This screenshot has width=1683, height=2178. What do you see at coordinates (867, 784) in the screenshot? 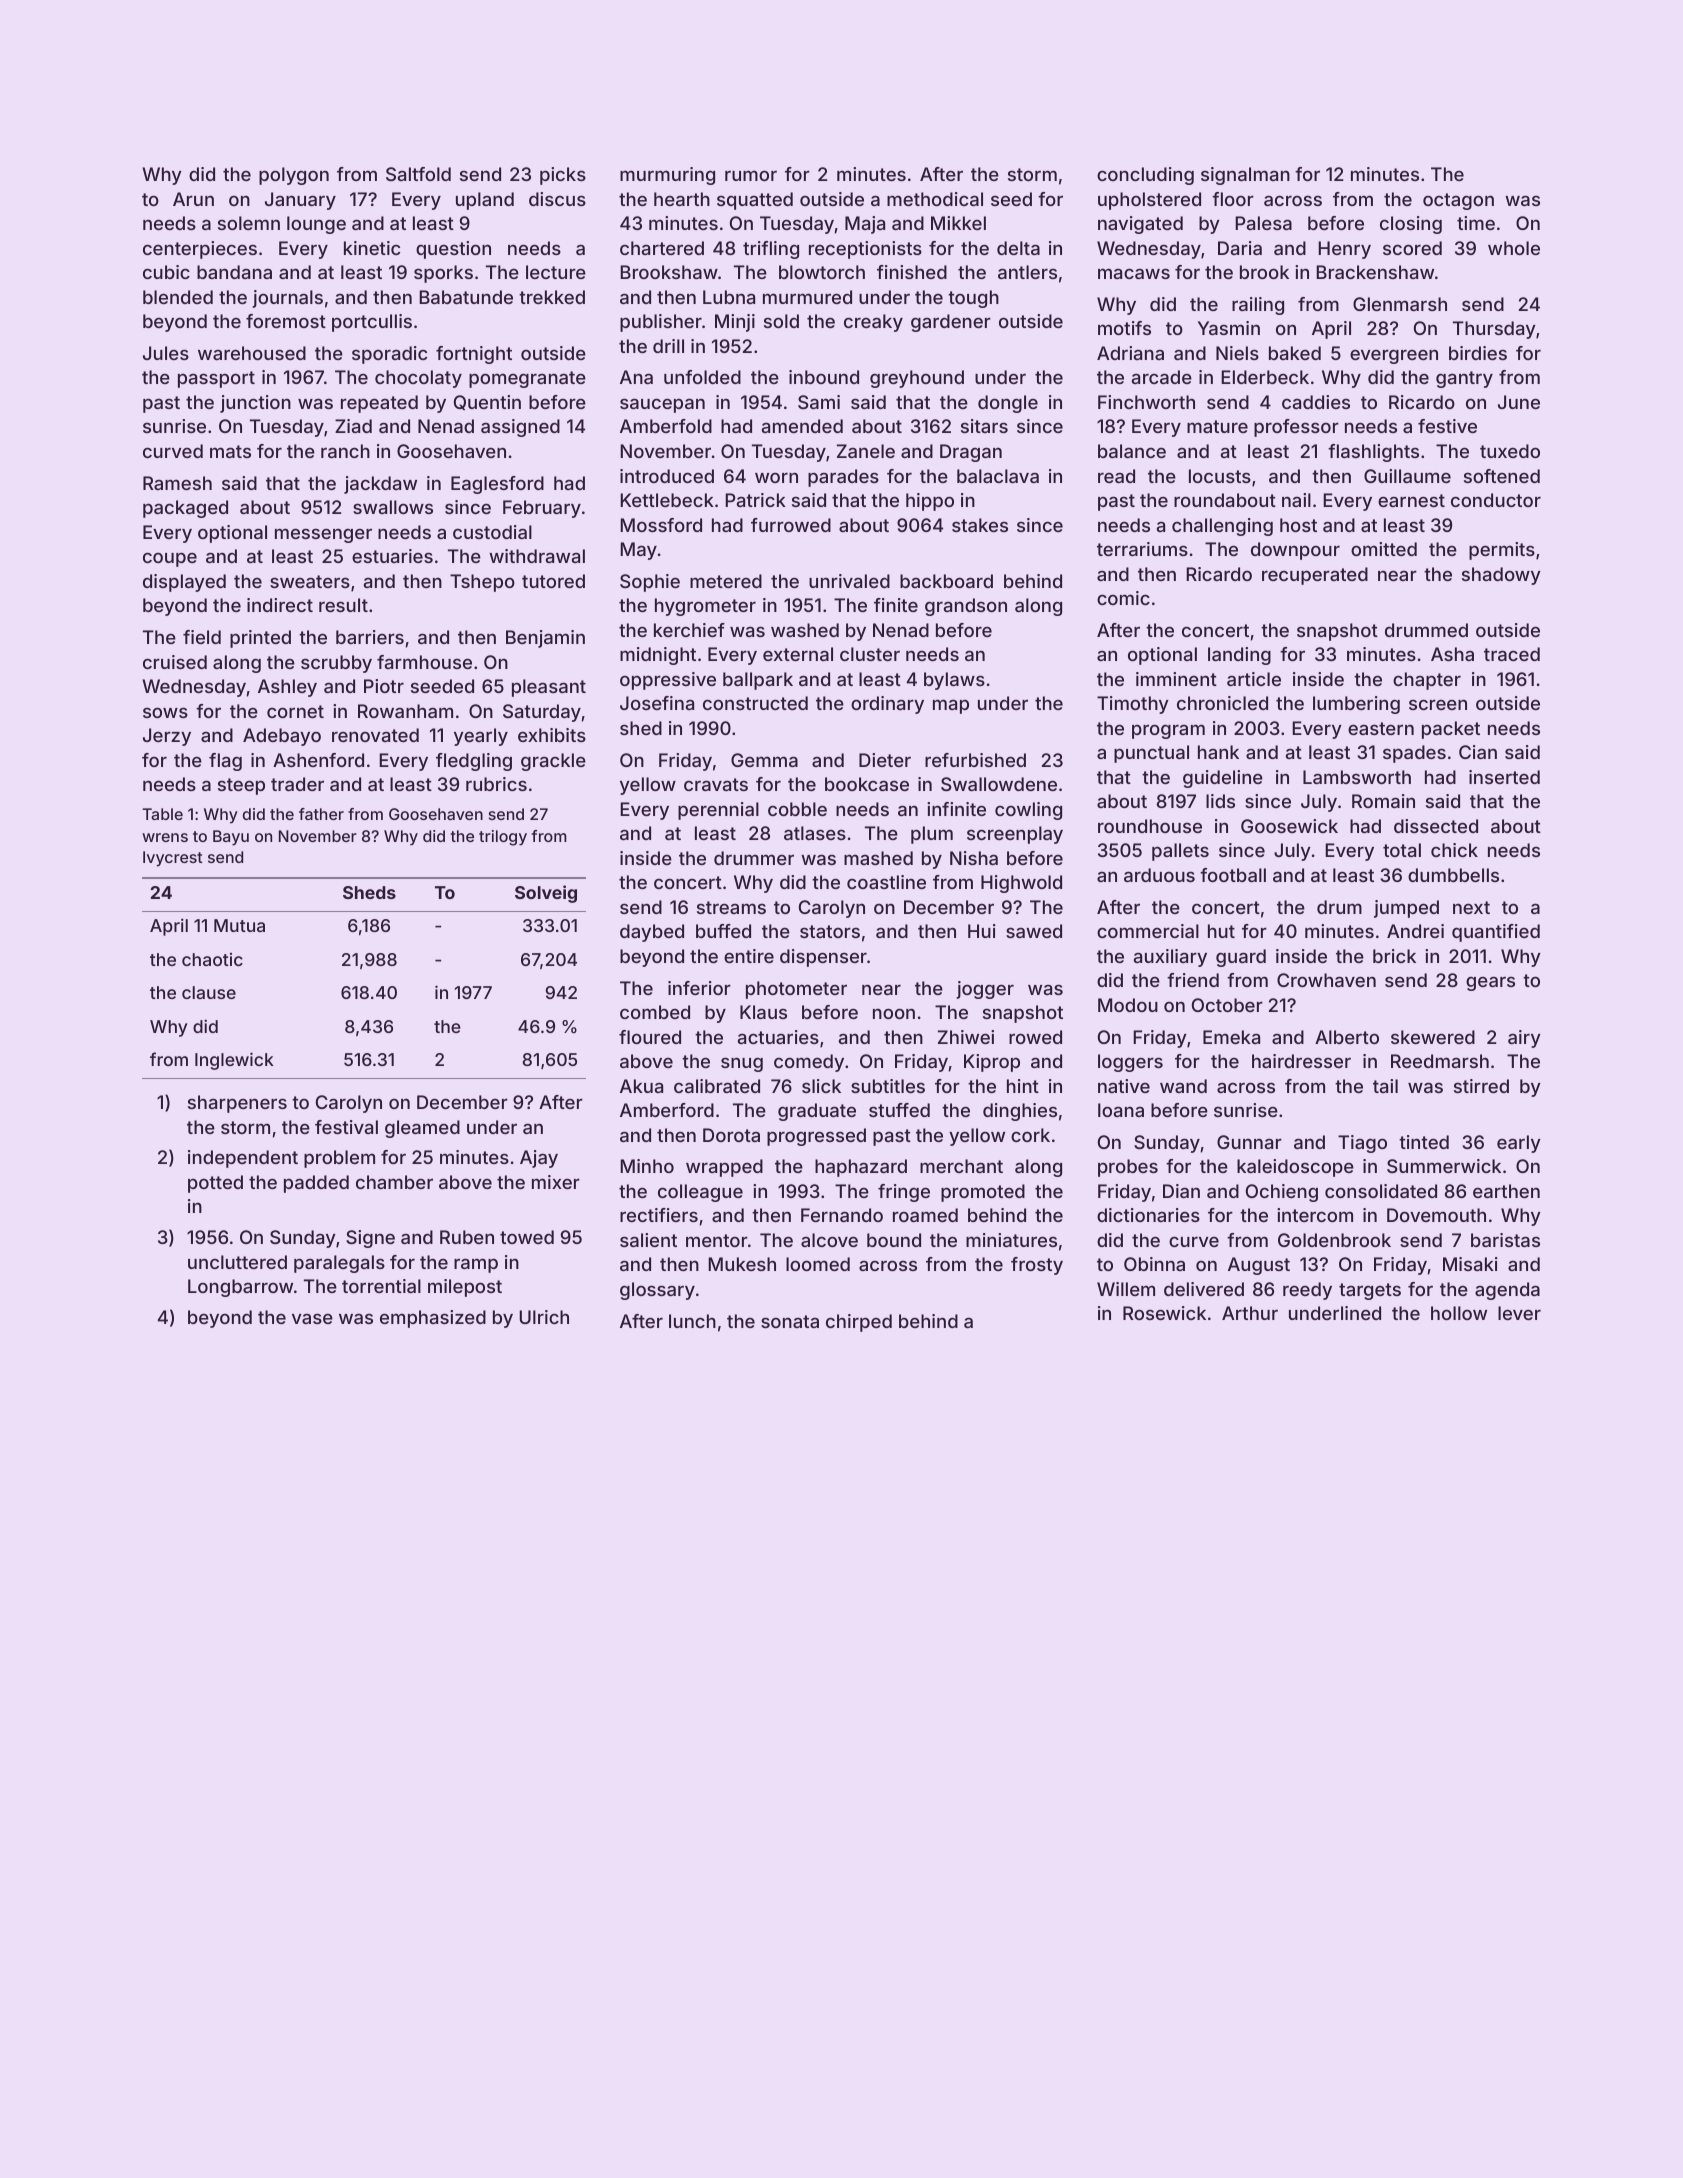
I see `bookcase` at bounding box center [867, 784].
